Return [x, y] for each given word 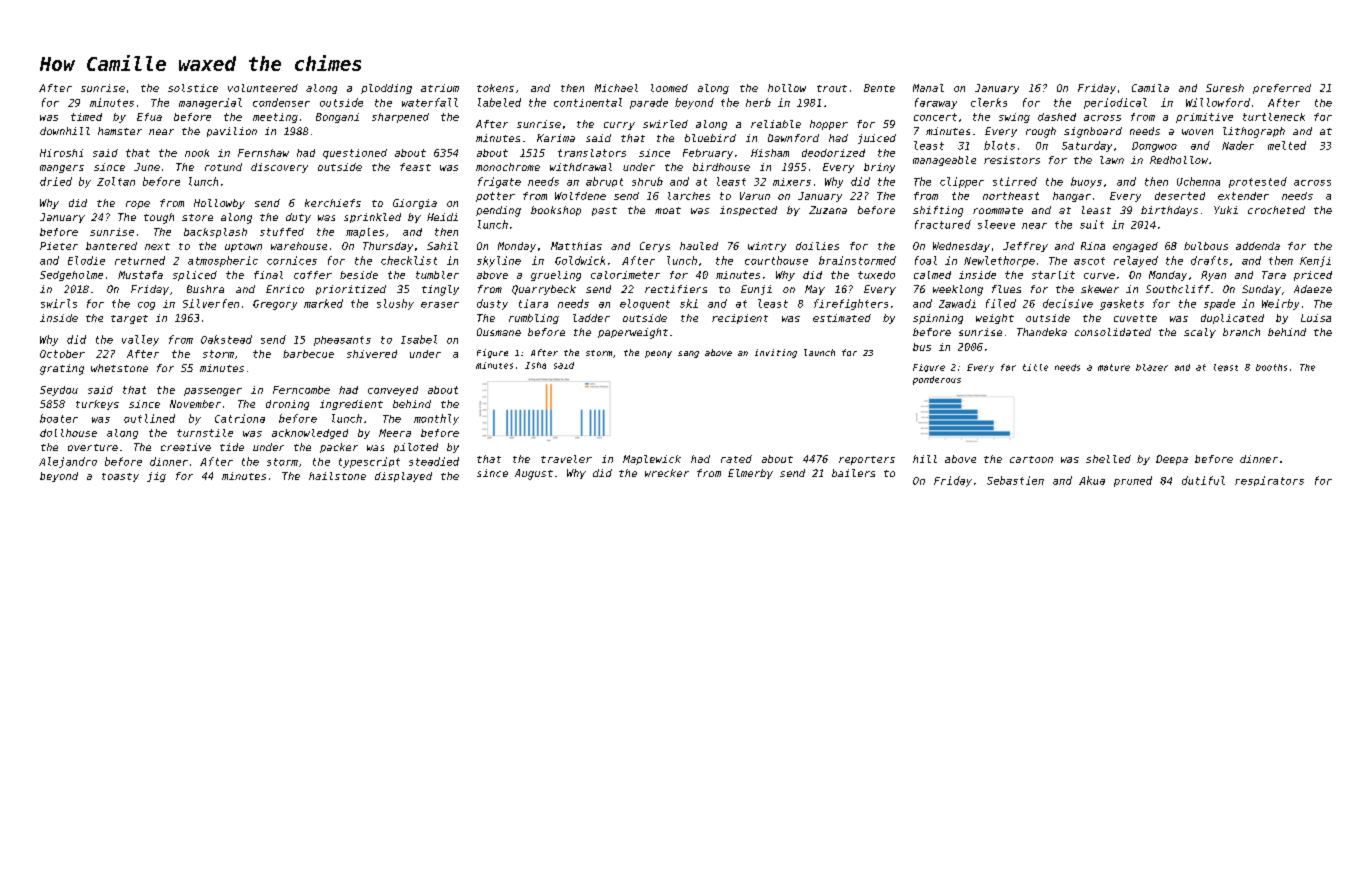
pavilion [232, 132]
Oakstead [226, 339]
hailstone [337, 476]
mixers [792, 182]
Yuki [1226, 210]
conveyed [393, 391]
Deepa [1172, 460]
